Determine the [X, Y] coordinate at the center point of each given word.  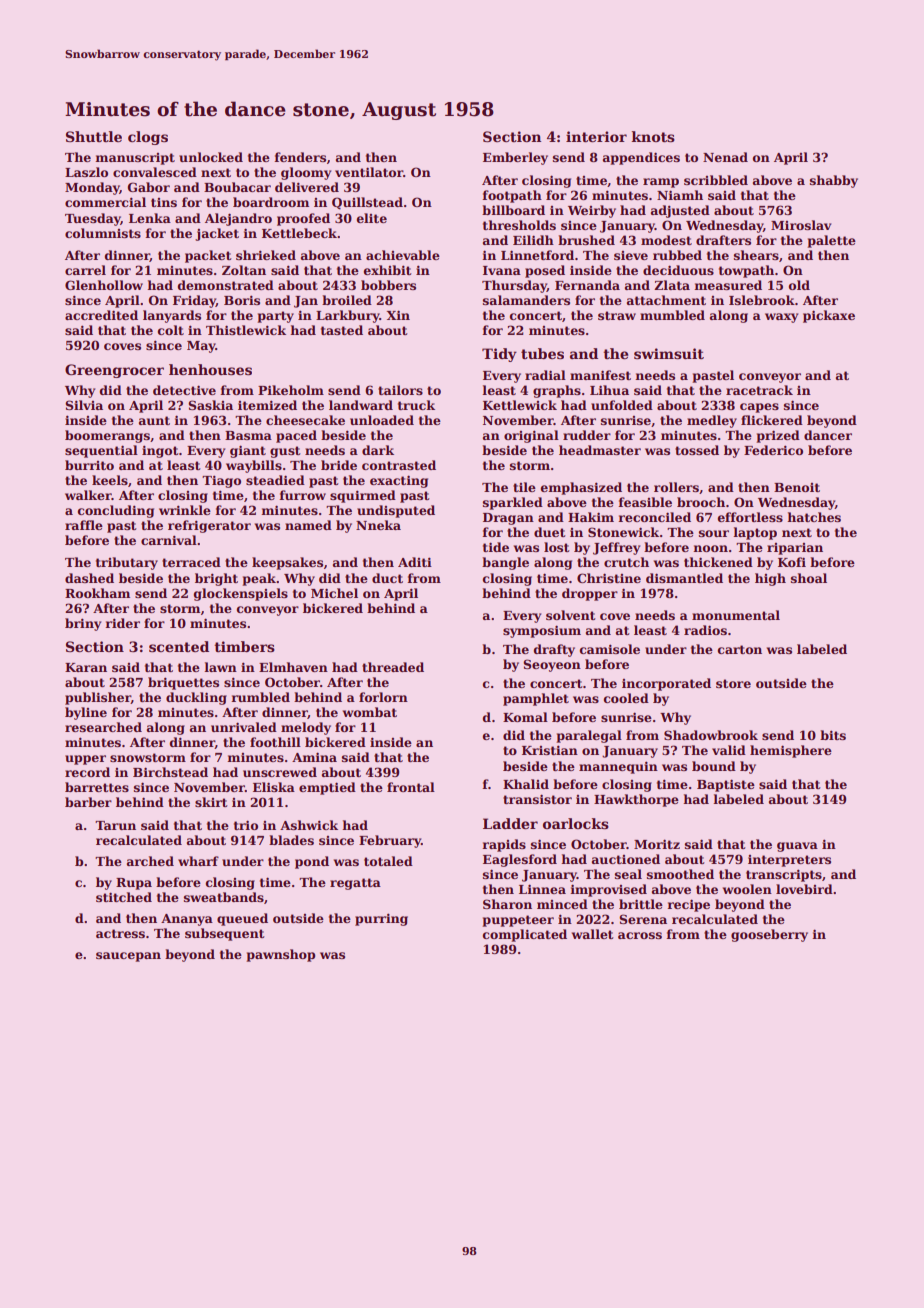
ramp [661, 183]
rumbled [260, 697]
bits [833, 735]
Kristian [550, 750]
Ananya [187, 920]
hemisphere [791, 751]
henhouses [210, 369]
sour [714, 533]
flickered [772, 420]
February [390, 841]
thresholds [519, 225]
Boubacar [237, 187]
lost [556, 547]
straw [617, 315]
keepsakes [287, 563]
